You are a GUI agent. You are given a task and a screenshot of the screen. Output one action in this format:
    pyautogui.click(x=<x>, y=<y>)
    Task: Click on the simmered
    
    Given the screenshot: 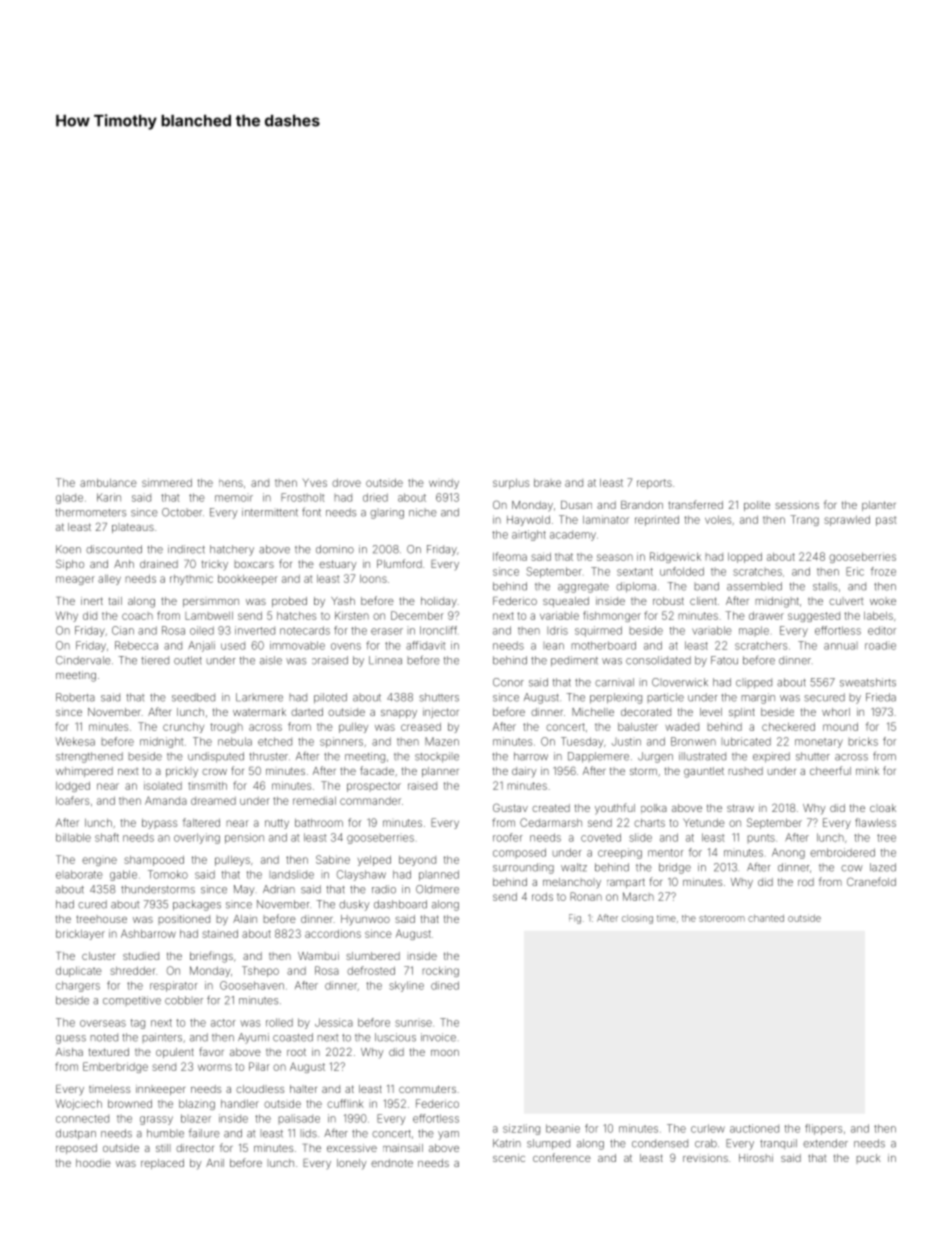 What is the action you would take?
    pyautogui.click(x=167, y=482)
